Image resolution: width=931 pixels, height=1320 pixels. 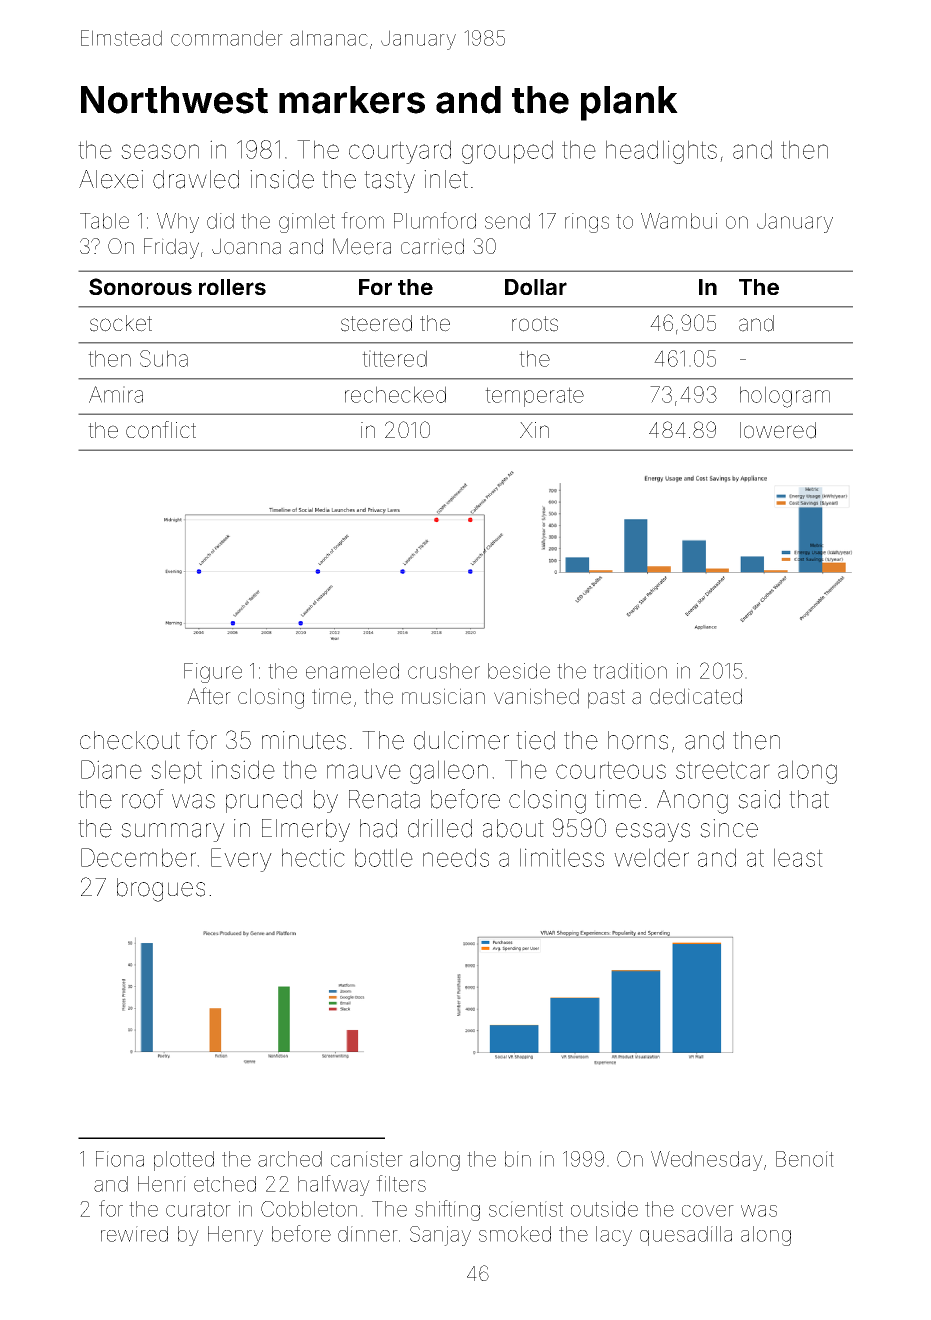 I want to click on Figure, so click(x=213, y=673).
